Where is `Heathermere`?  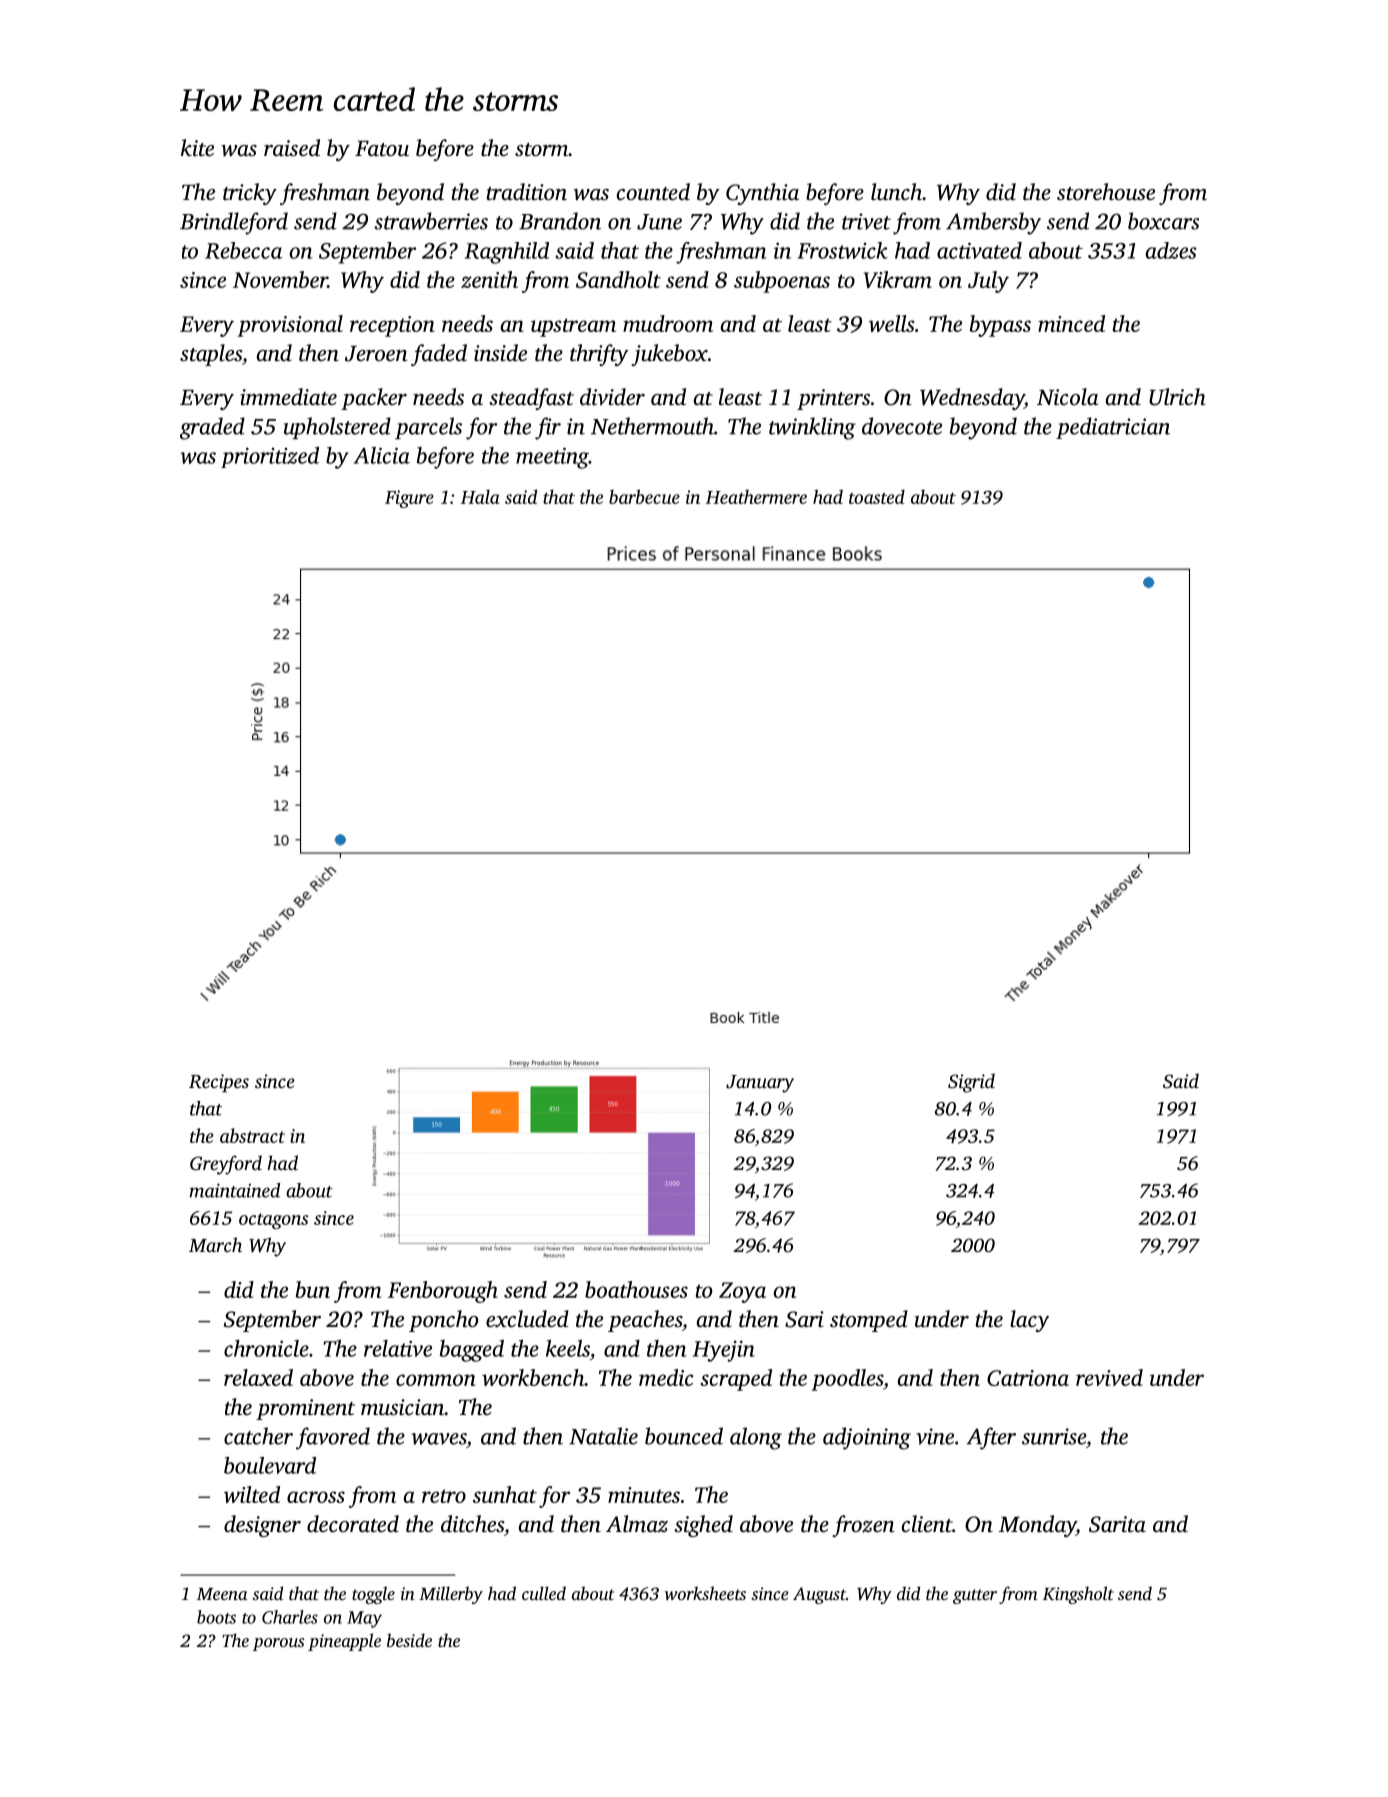 Heathermere is located at coordinates (756, 497).
